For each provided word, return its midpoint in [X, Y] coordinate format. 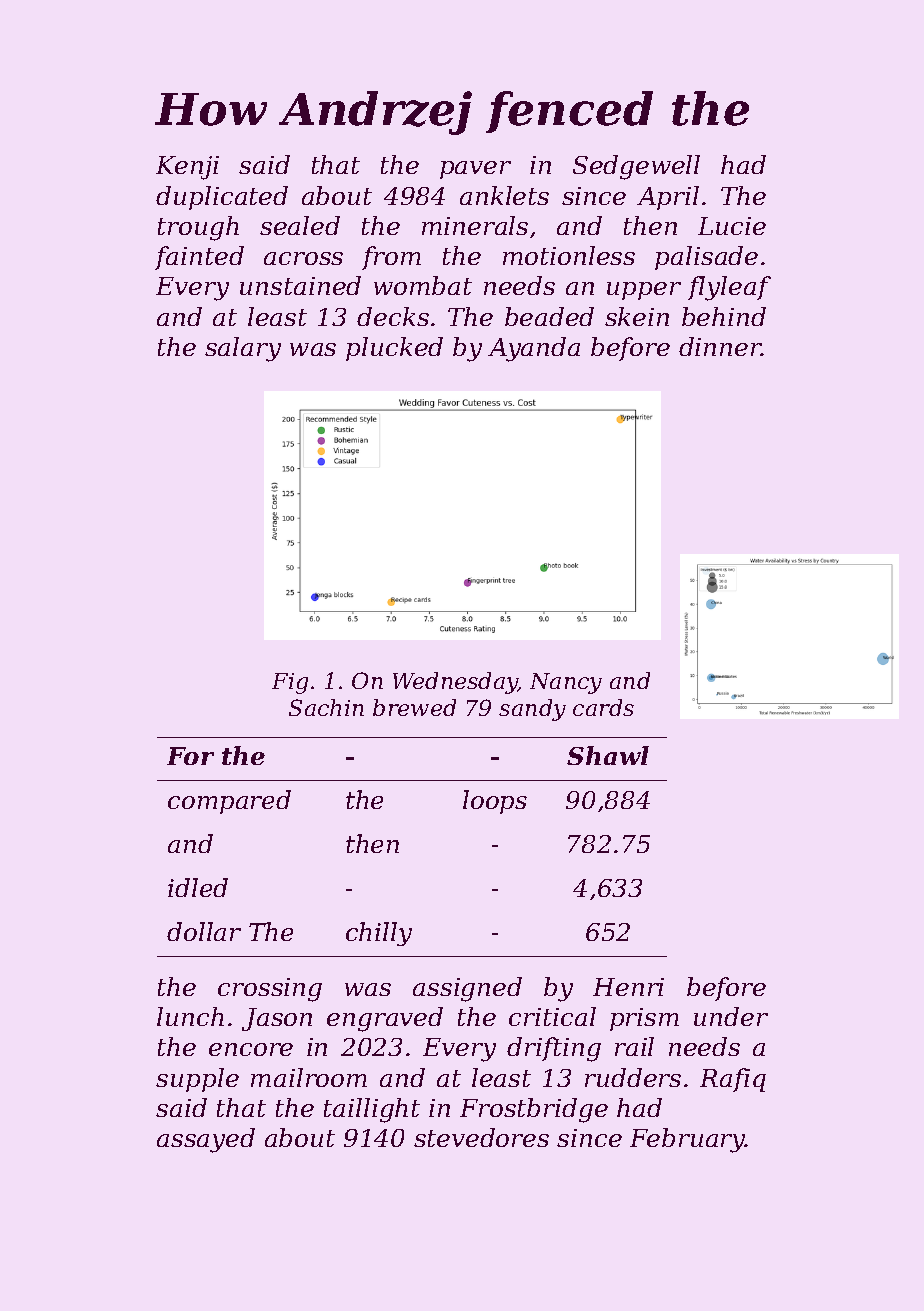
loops [495, 802]
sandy [532, 710]
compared [229, 802]
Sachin [326, 707]
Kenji [187, 168]
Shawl [608, 755]
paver [475, 170]
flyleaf [729, 288]
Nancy [566, 683]
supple [197, 1080]
